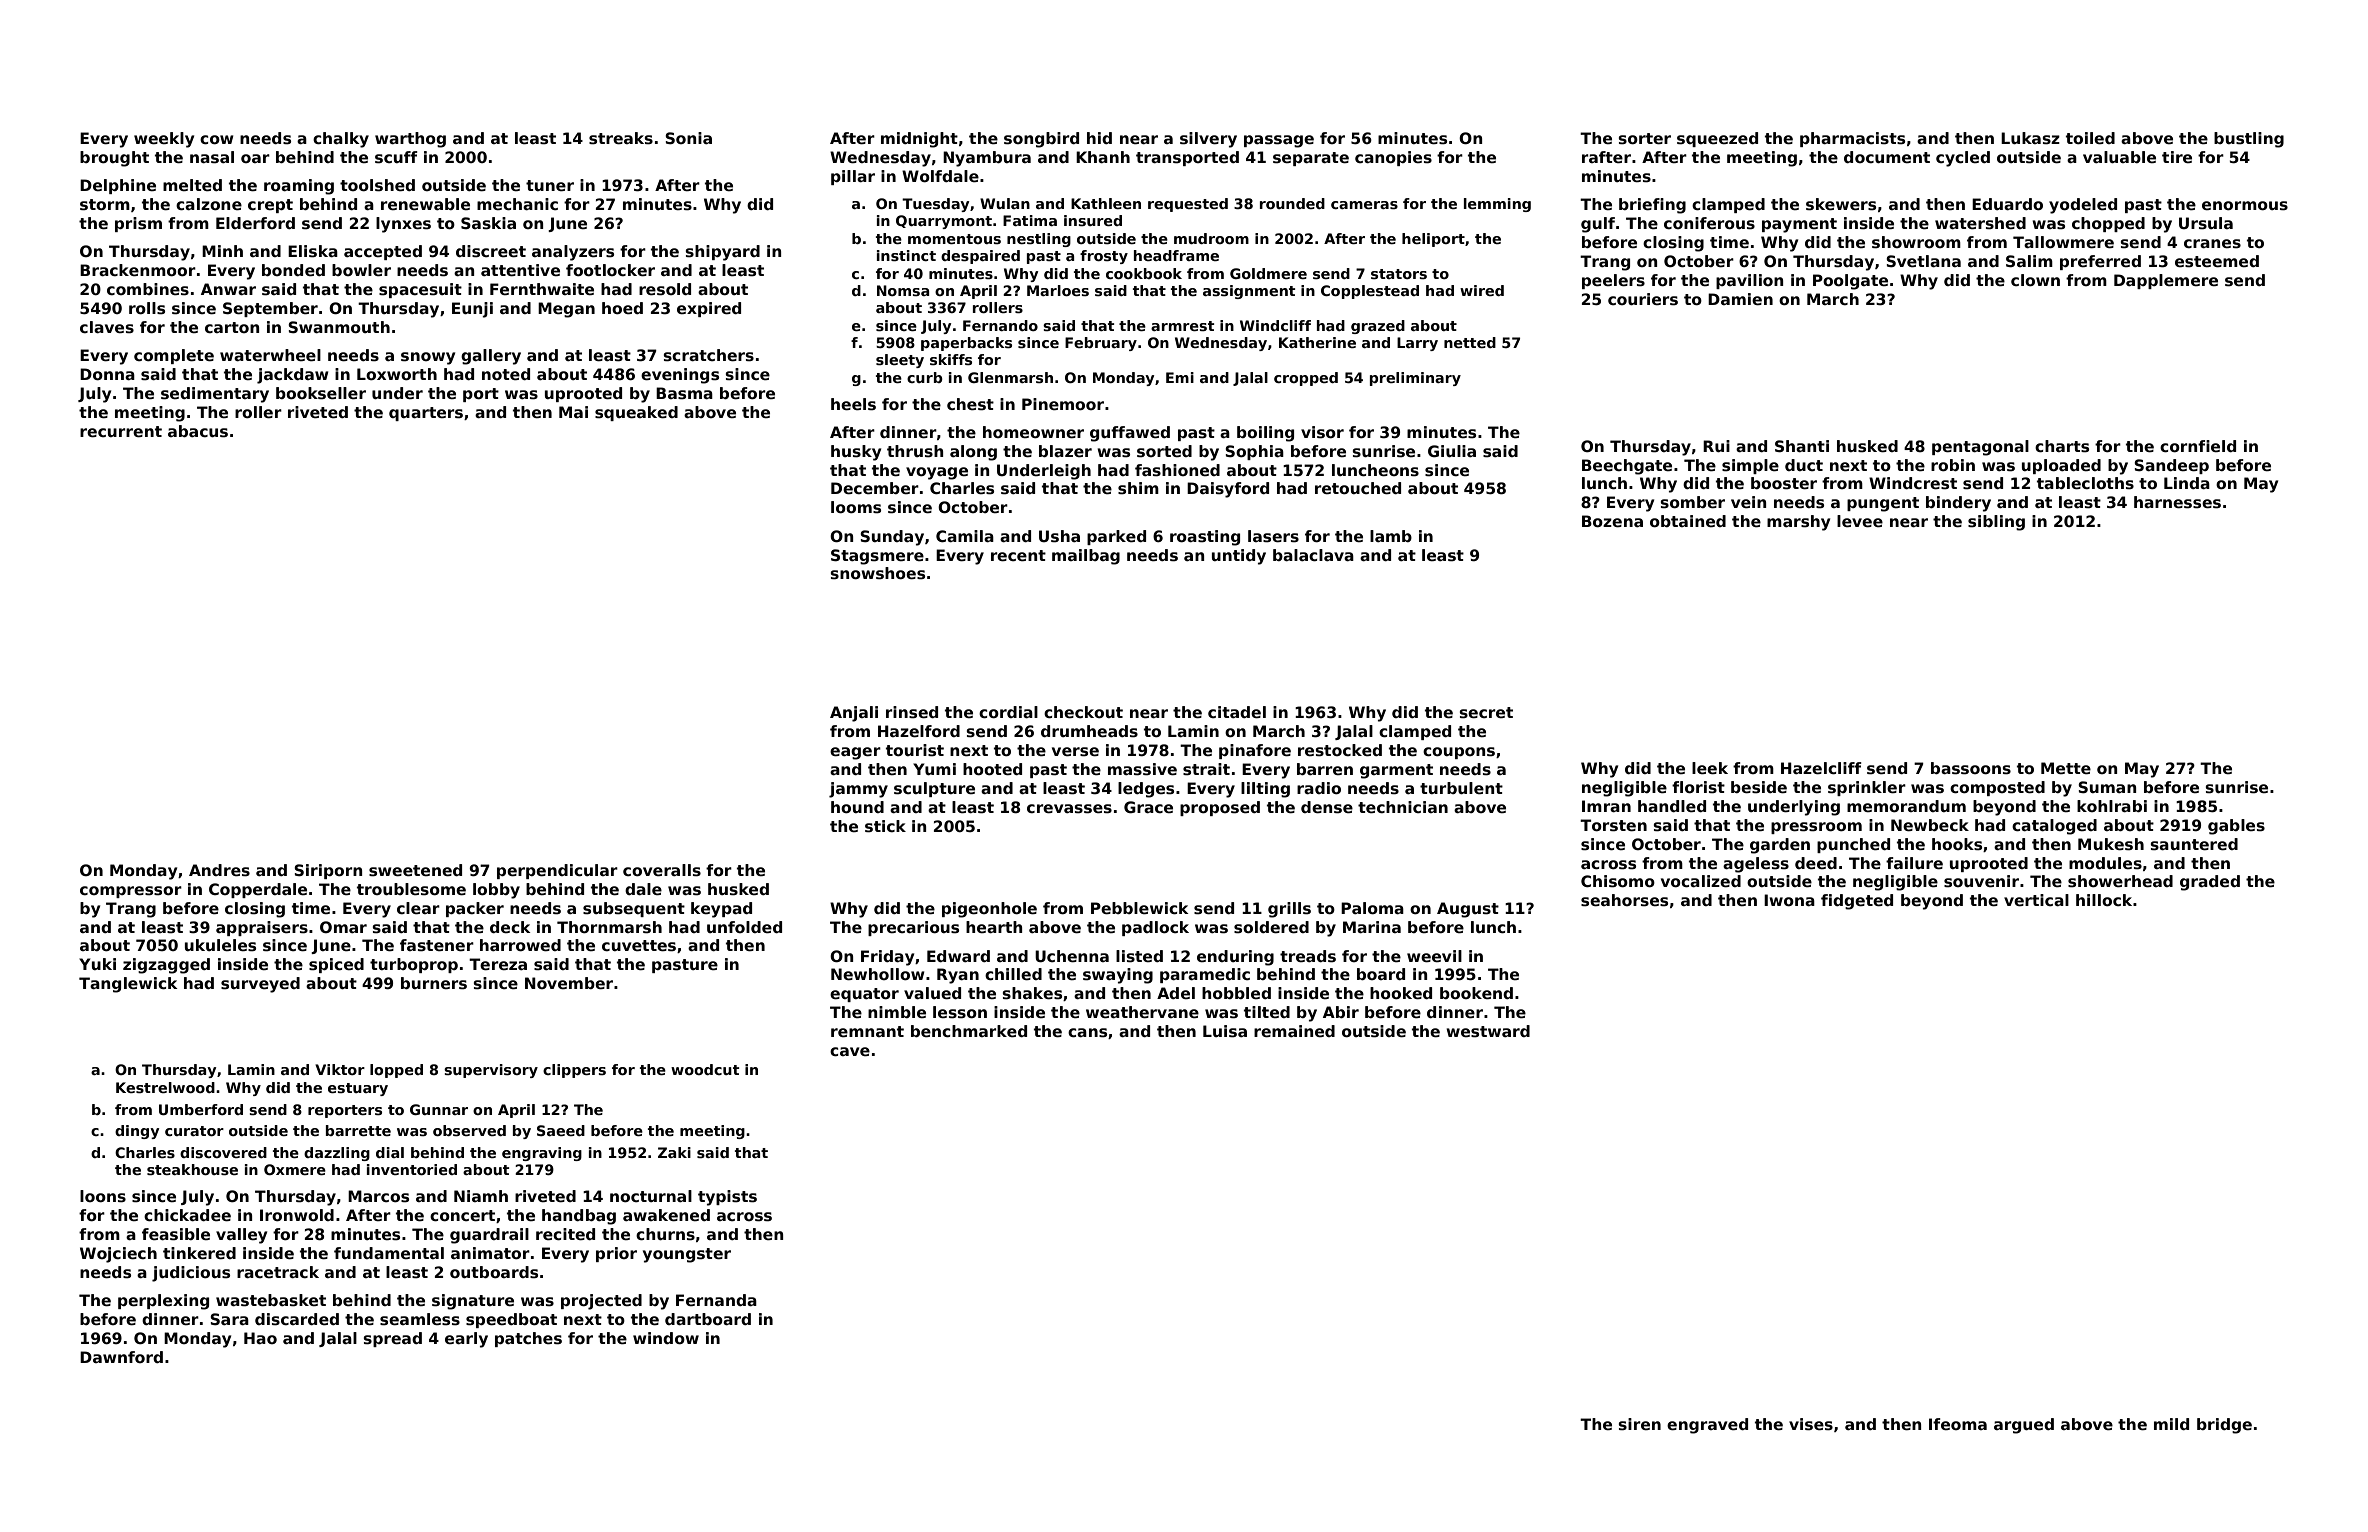 The height and width of the screenshot is (1532, 2368). I want to click on Hazelford, so click(919, 731).
